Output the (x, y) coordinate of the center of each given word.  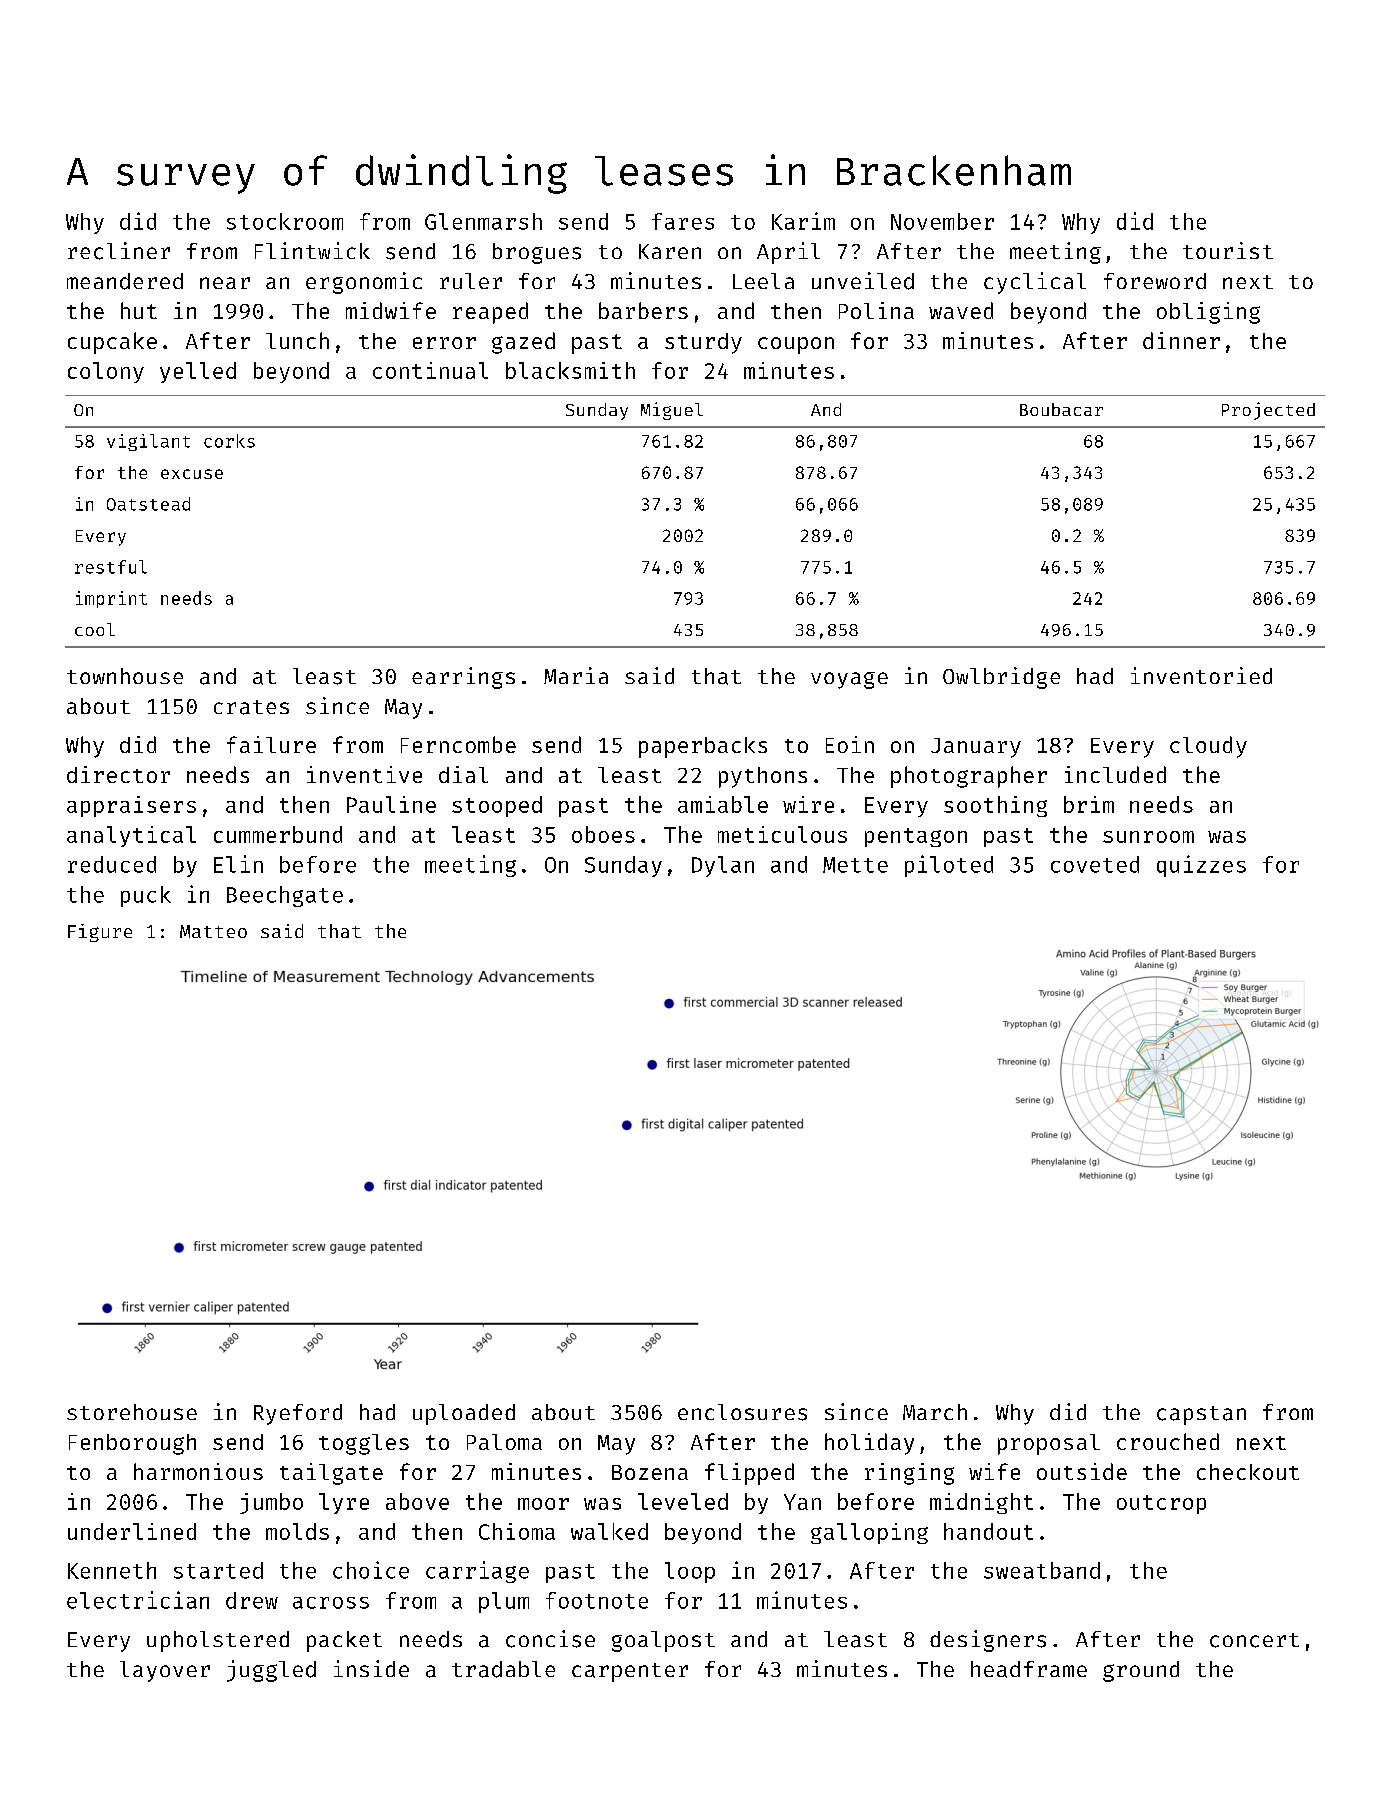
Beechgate (285, 896)
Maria (576, 675)
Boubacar (1061, 409)
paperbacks (703, 747)
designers (988, 1641)
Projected (1268, 411)
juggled (271, 1671)
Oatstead (148, 504)
